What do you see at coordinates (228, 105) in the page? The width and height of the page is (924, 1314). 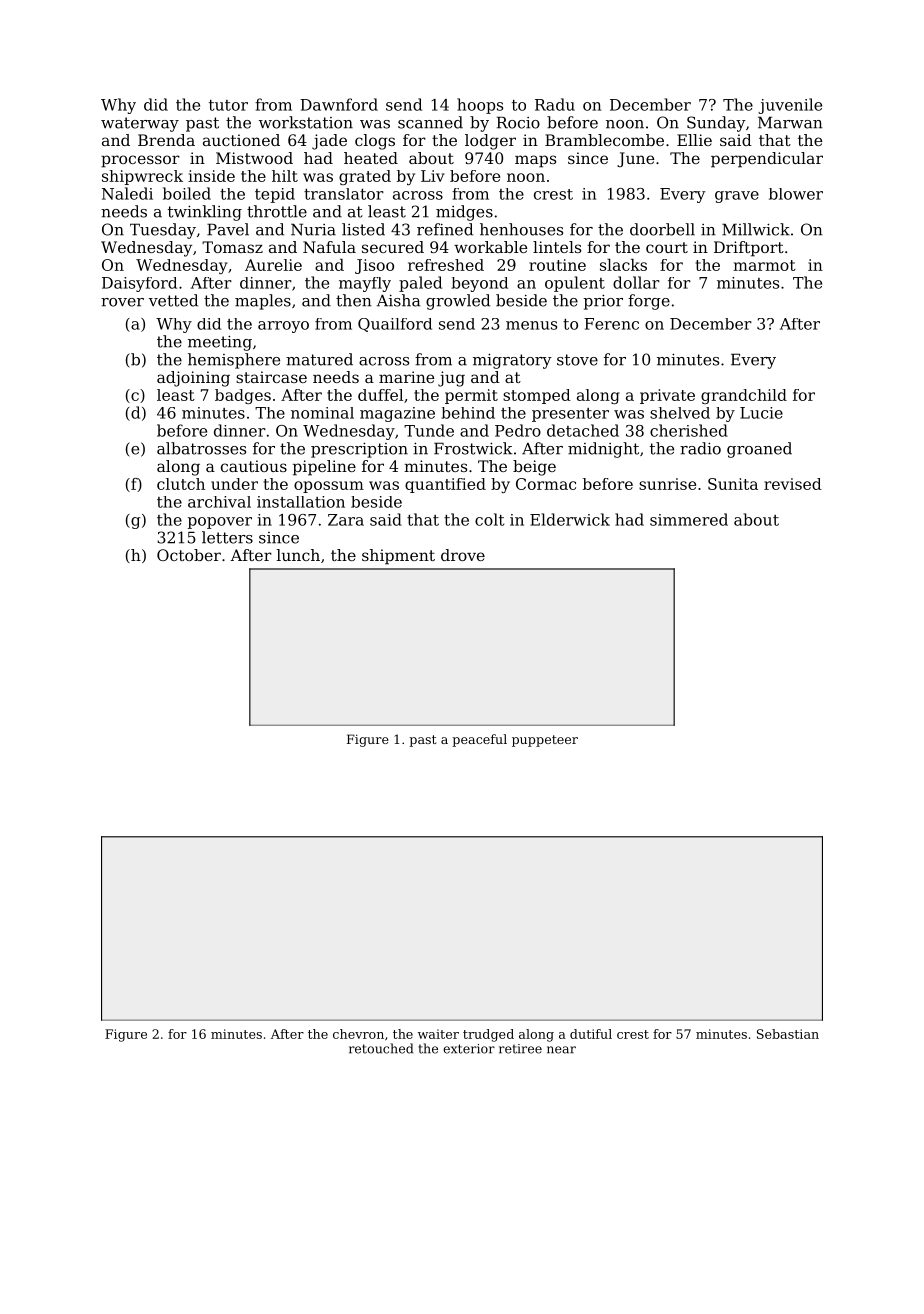 I see `tutor` at bounding box center [228, 105].
